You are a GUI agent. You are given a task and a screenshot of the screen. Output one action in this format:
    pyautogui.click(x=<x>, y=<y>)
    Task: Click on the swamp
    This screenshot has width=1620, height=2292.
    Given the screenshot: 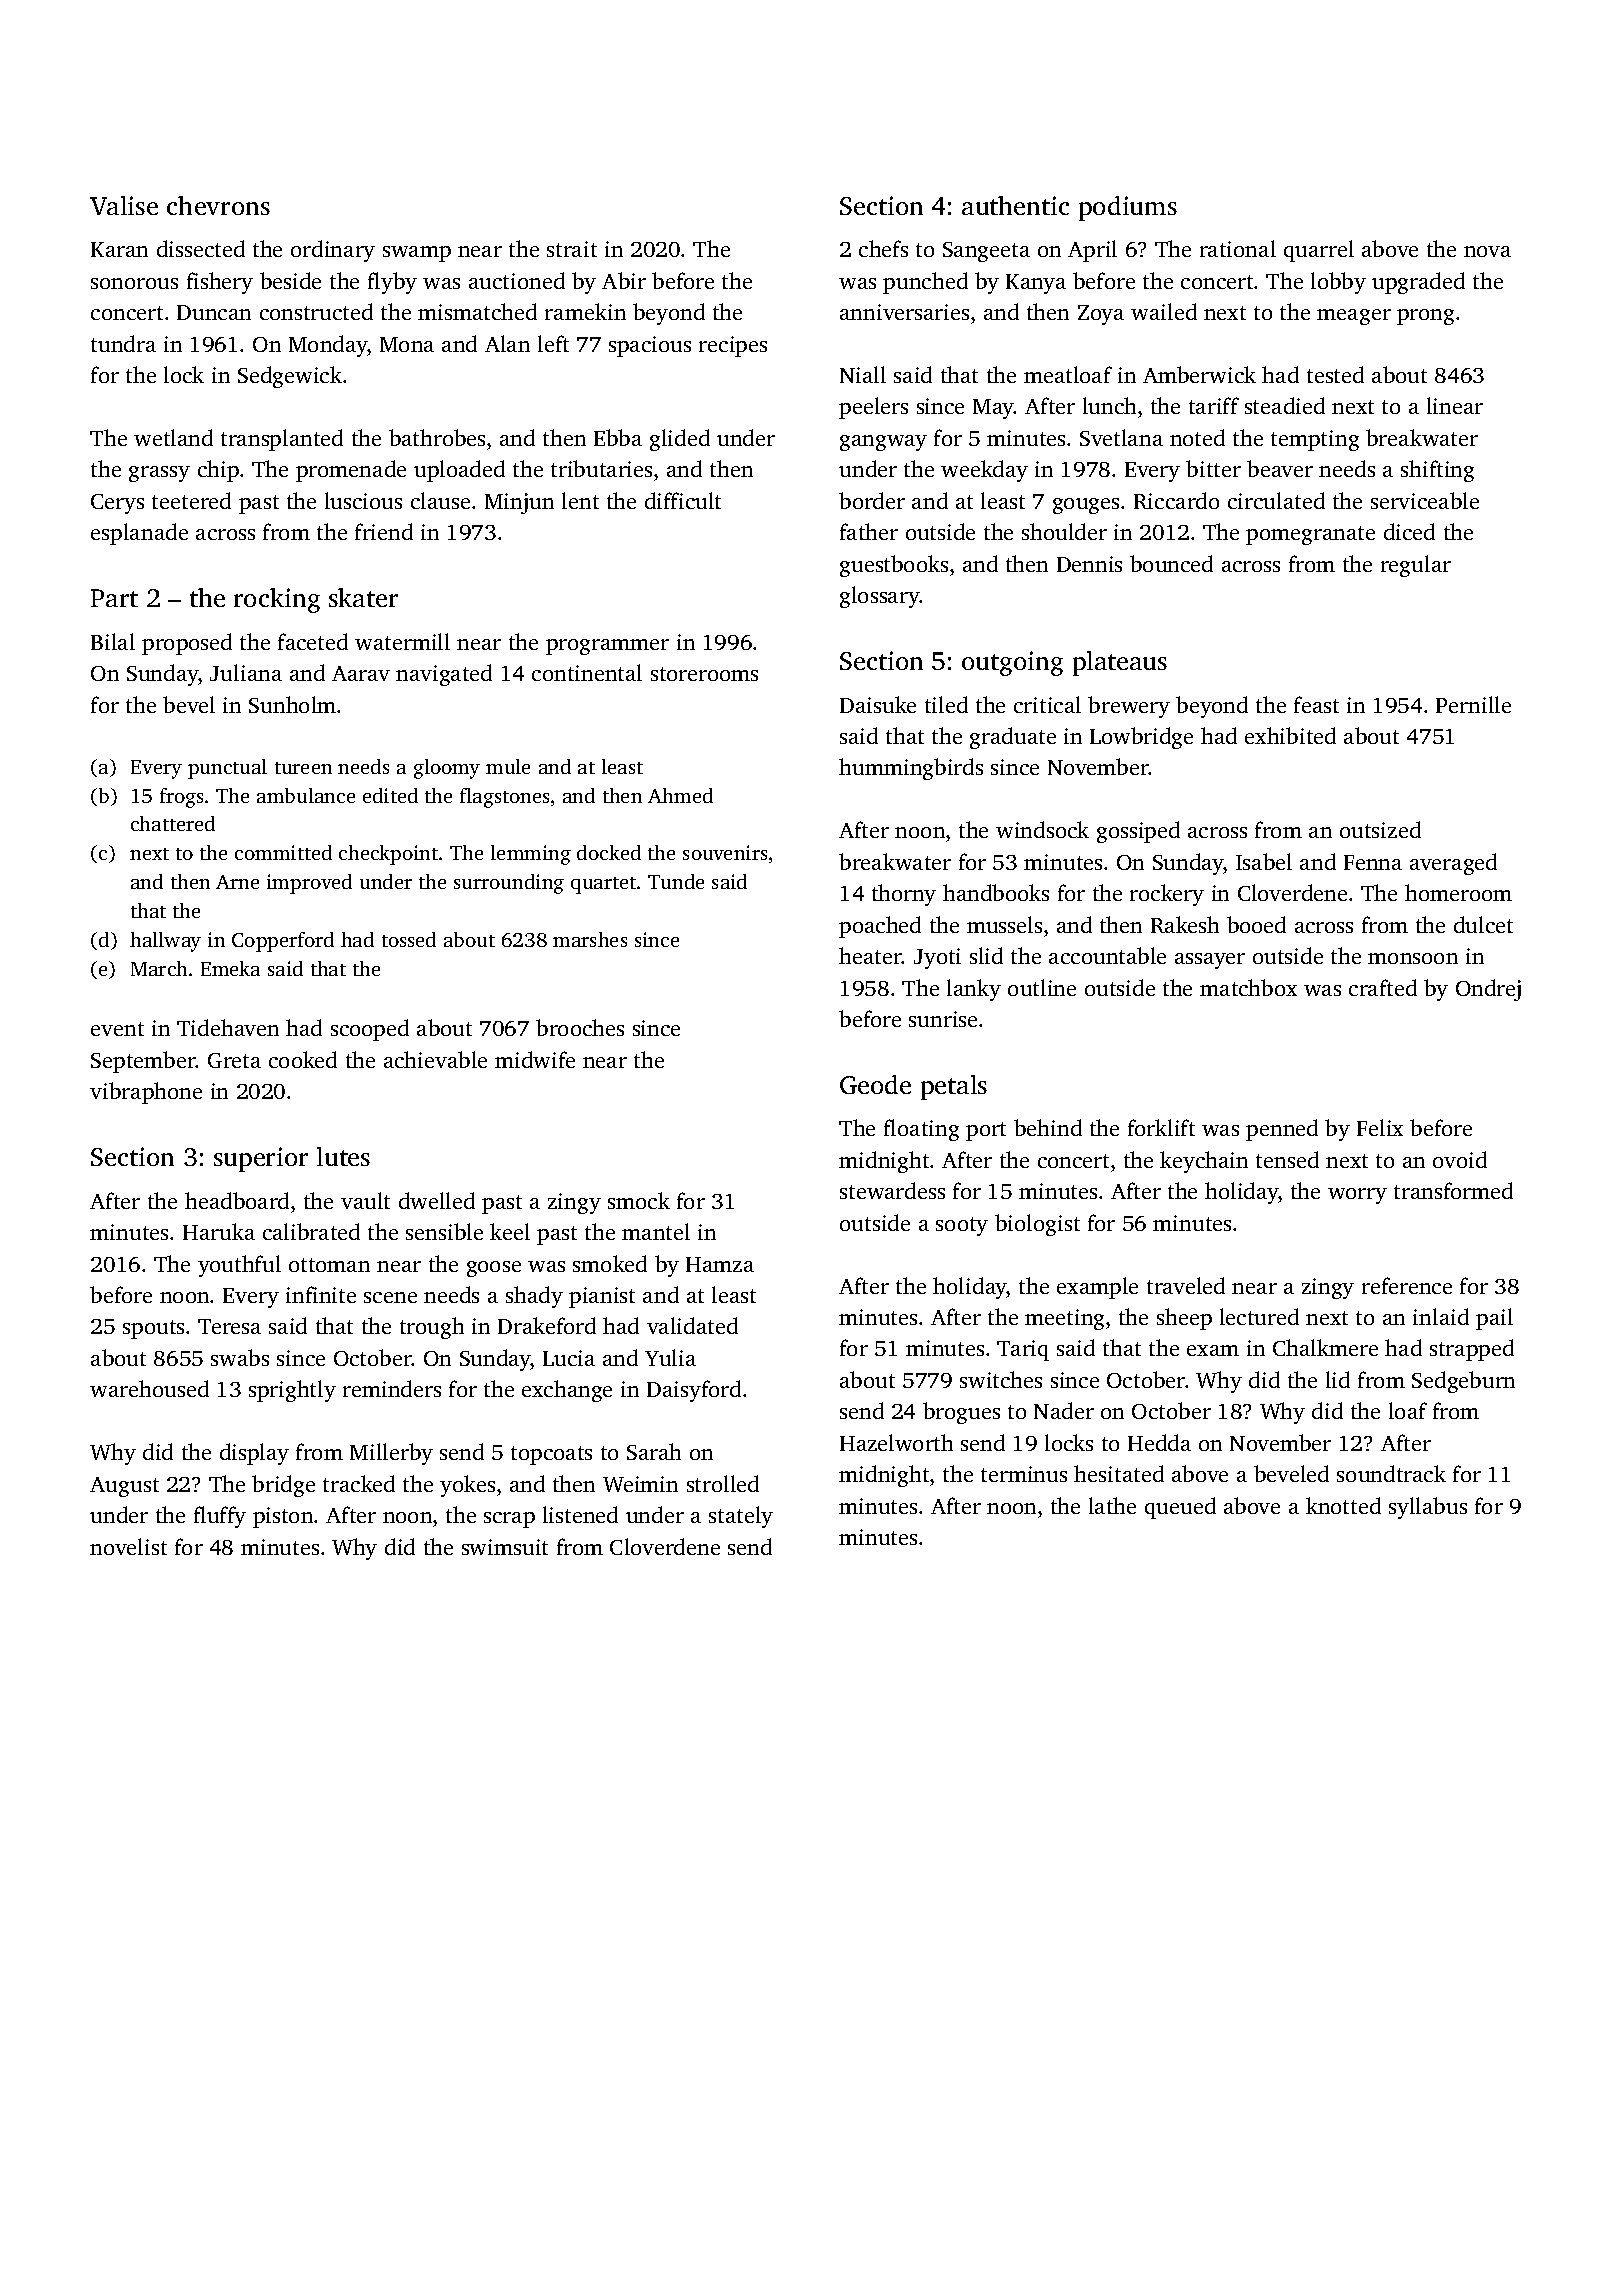 What is the action you would take?
    pyautogui.click(x=417, y=254)
